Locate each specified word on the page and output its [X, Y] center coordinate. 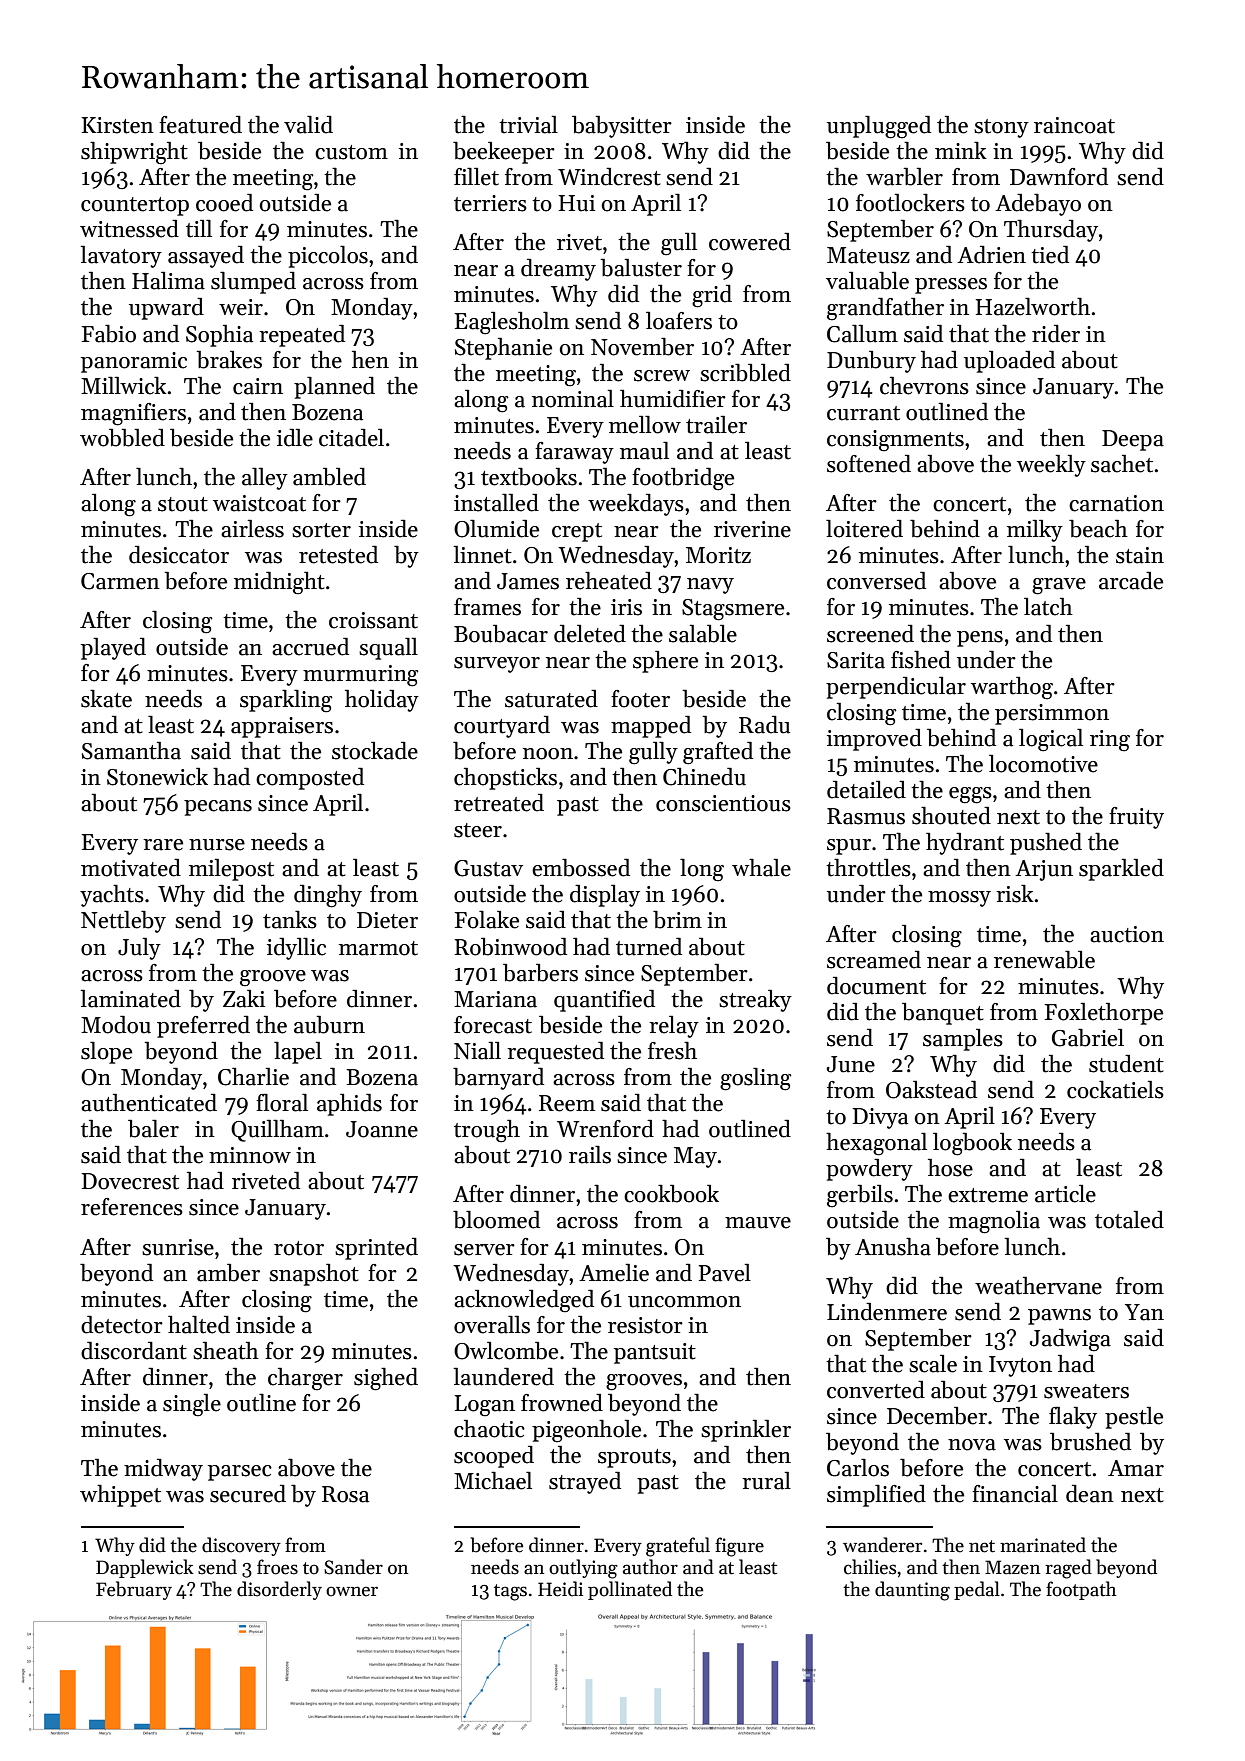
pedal [977, 1590]
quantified [604, 1000]
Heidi [560, 1589]
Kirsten [118, 125]
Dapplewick [145, 1568]
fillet [476, 176]
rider [1056, 333]
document [876, 985]
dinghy [328, 896]
